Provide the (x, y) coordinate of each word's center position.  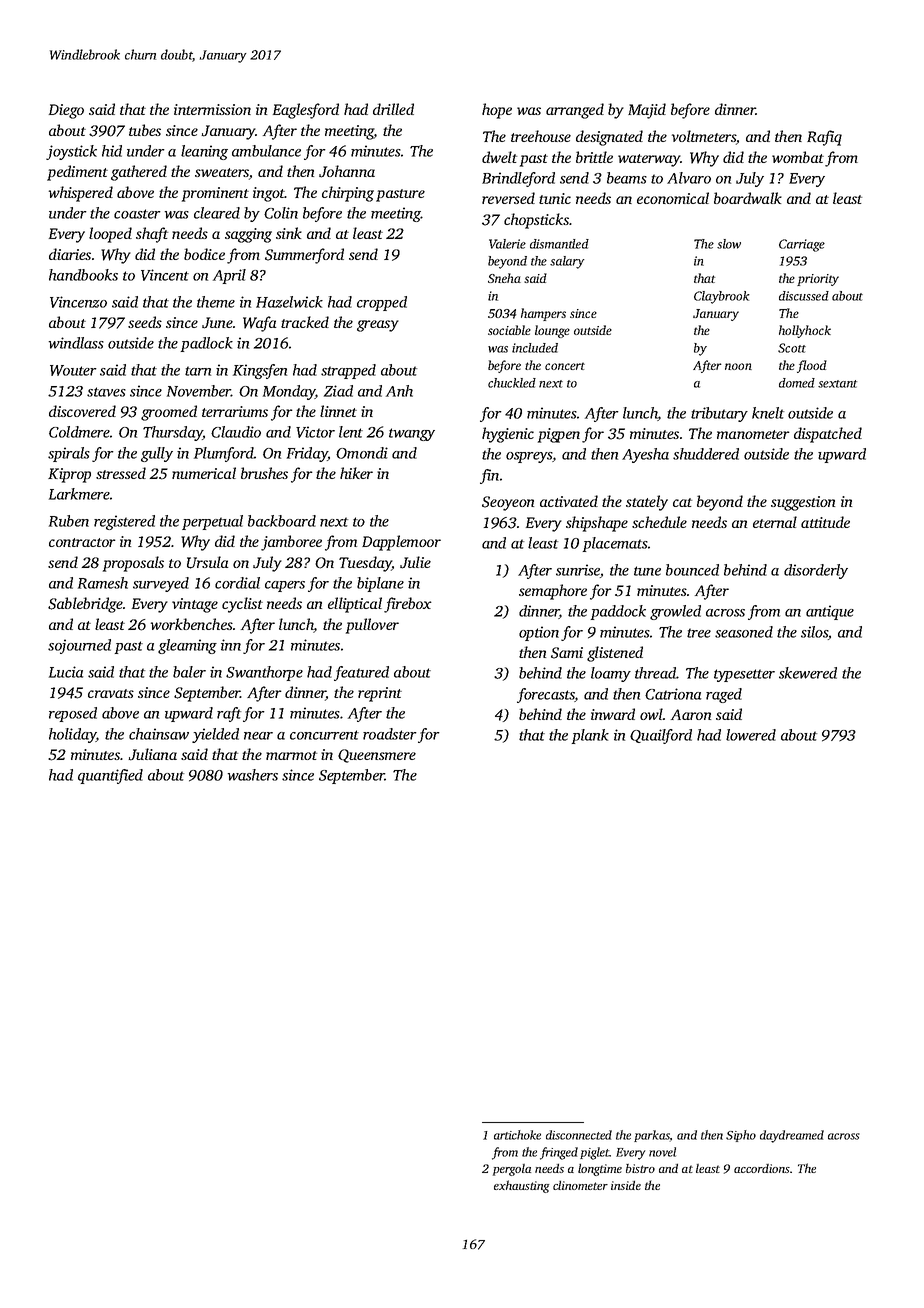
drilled (393, 109)
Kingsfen (260, 371)
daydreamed (792, 1136)
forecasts (546, 695)
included (535, 348)
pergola (512, 1170)
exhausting (521, 1186)
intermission (212, 109)
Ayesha (645, 455)
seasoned (744, 632)
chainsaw (159, 734)
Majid (647, 111)
